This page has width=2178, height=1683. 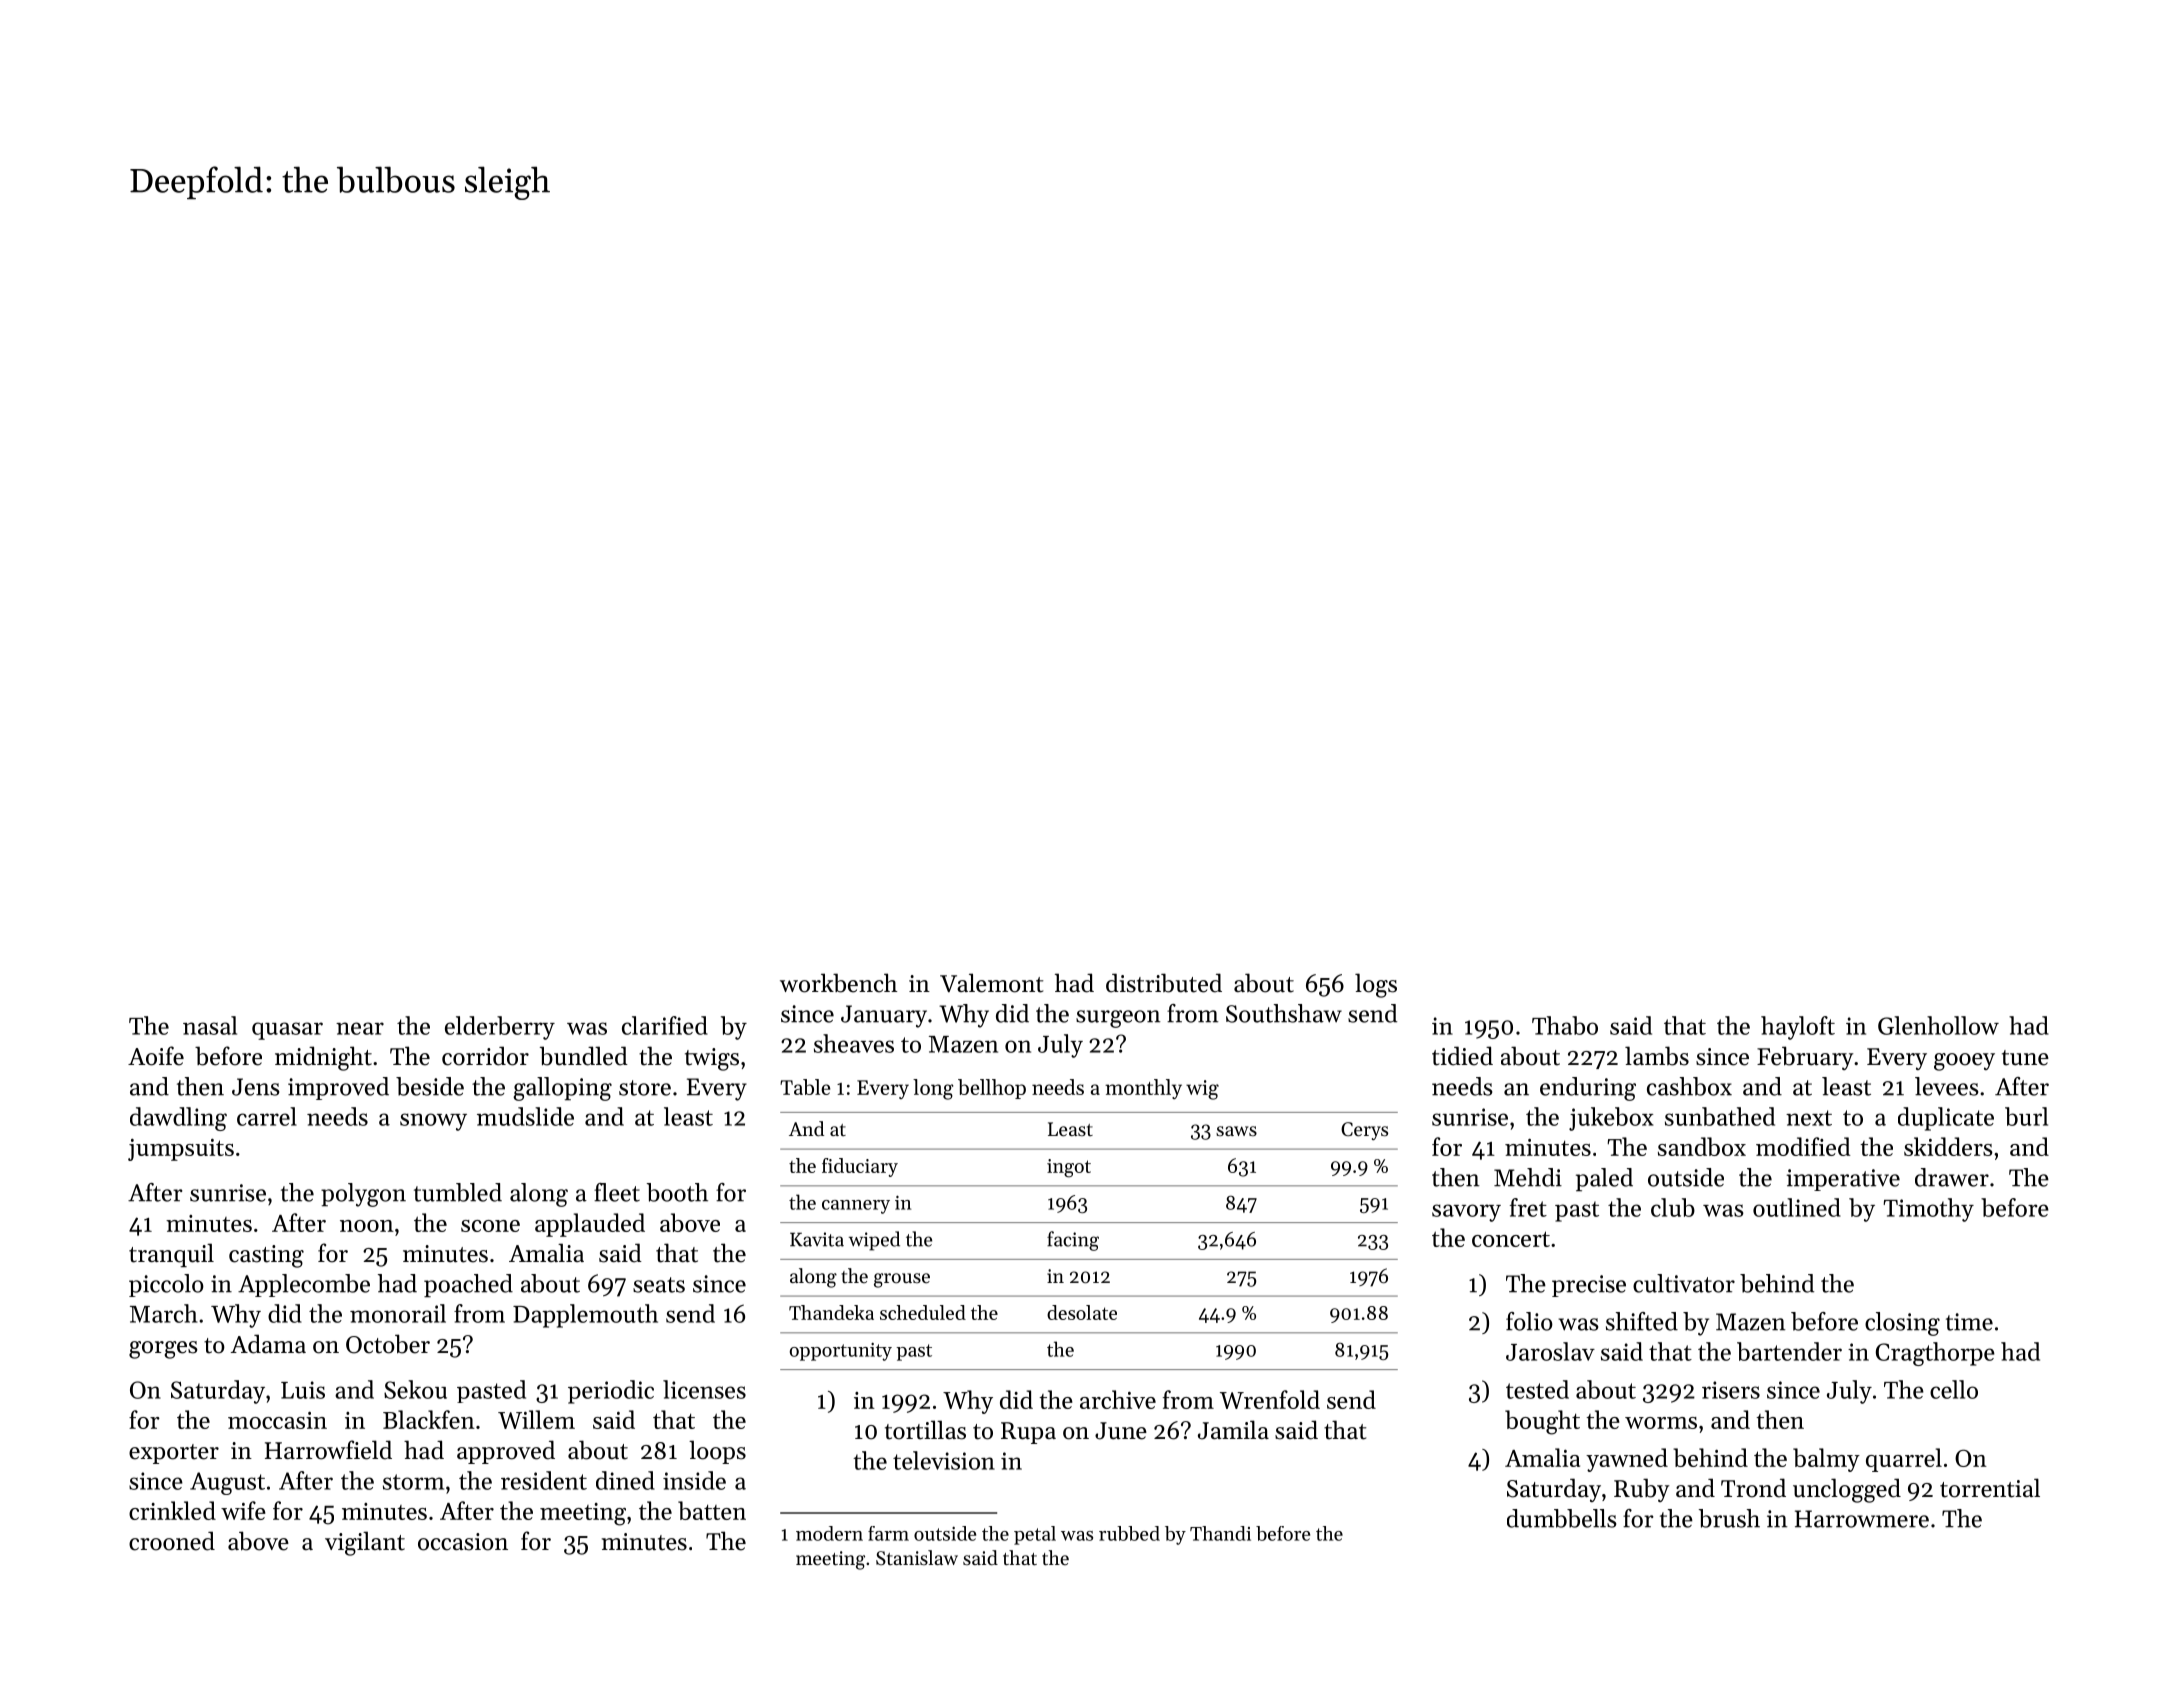 I want to click on sandbox, so click(x=1702, y=1146).
